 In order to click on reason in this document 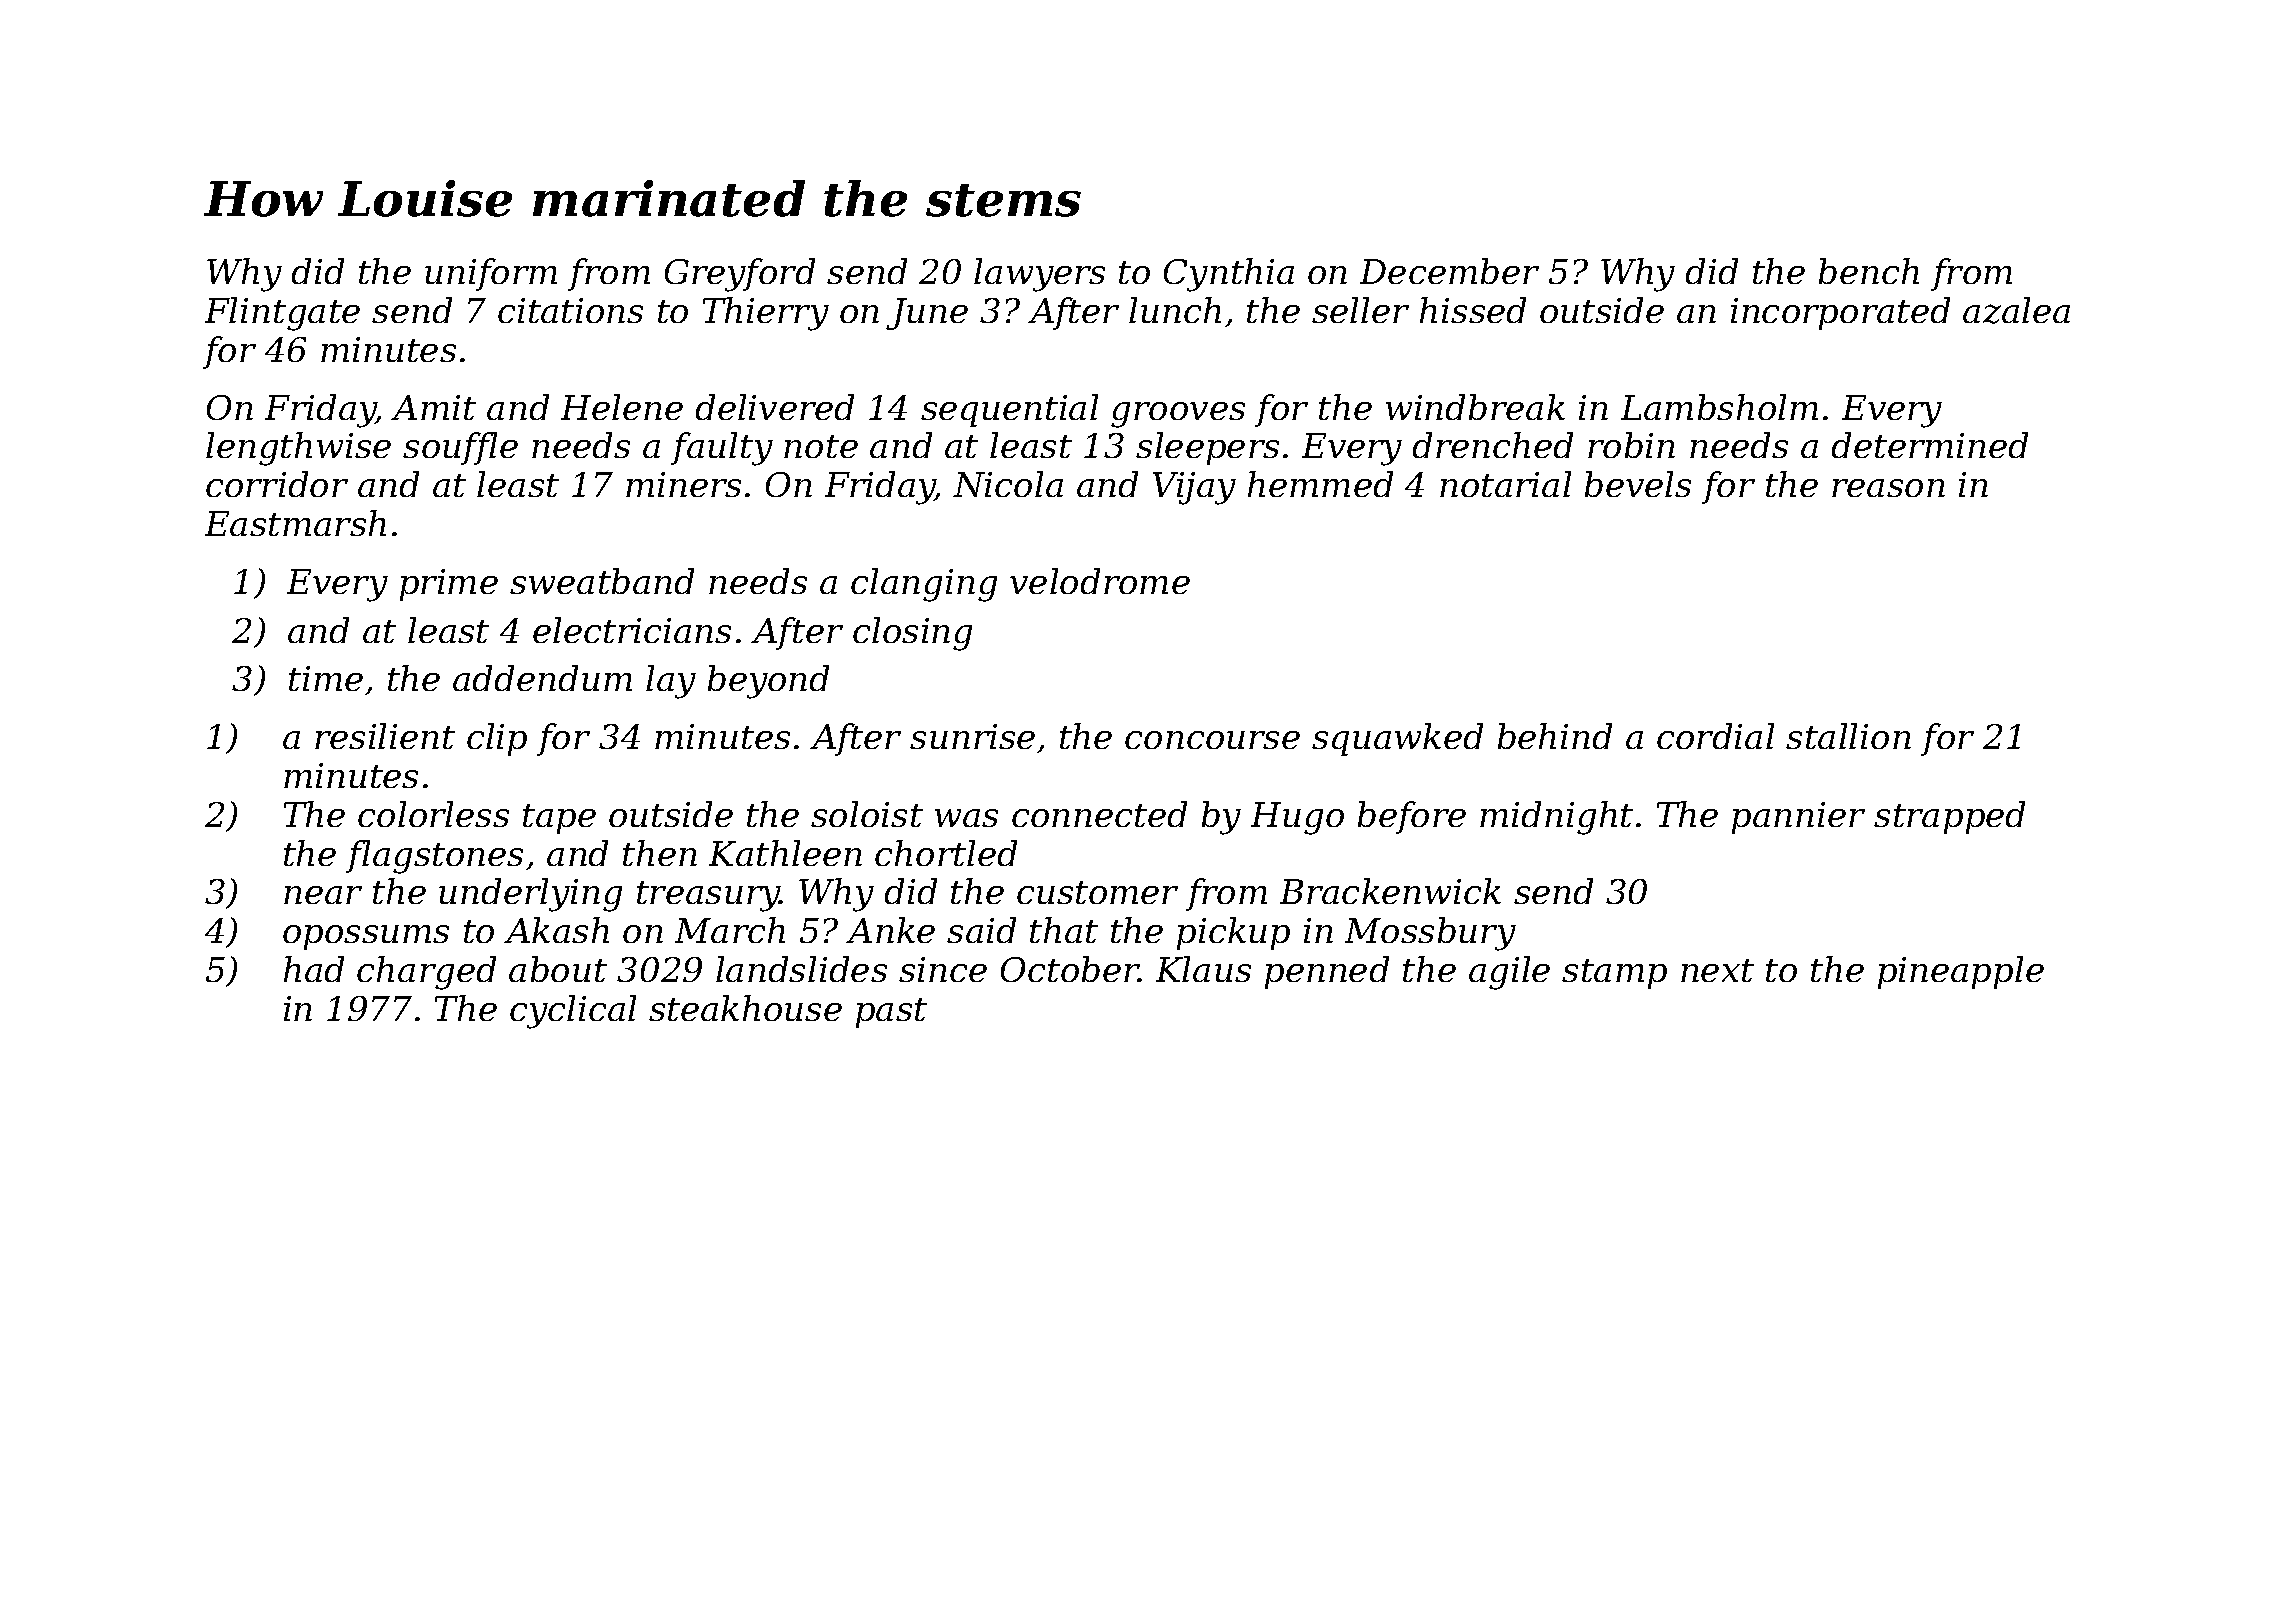, I will do `click(1888, 488)`.
